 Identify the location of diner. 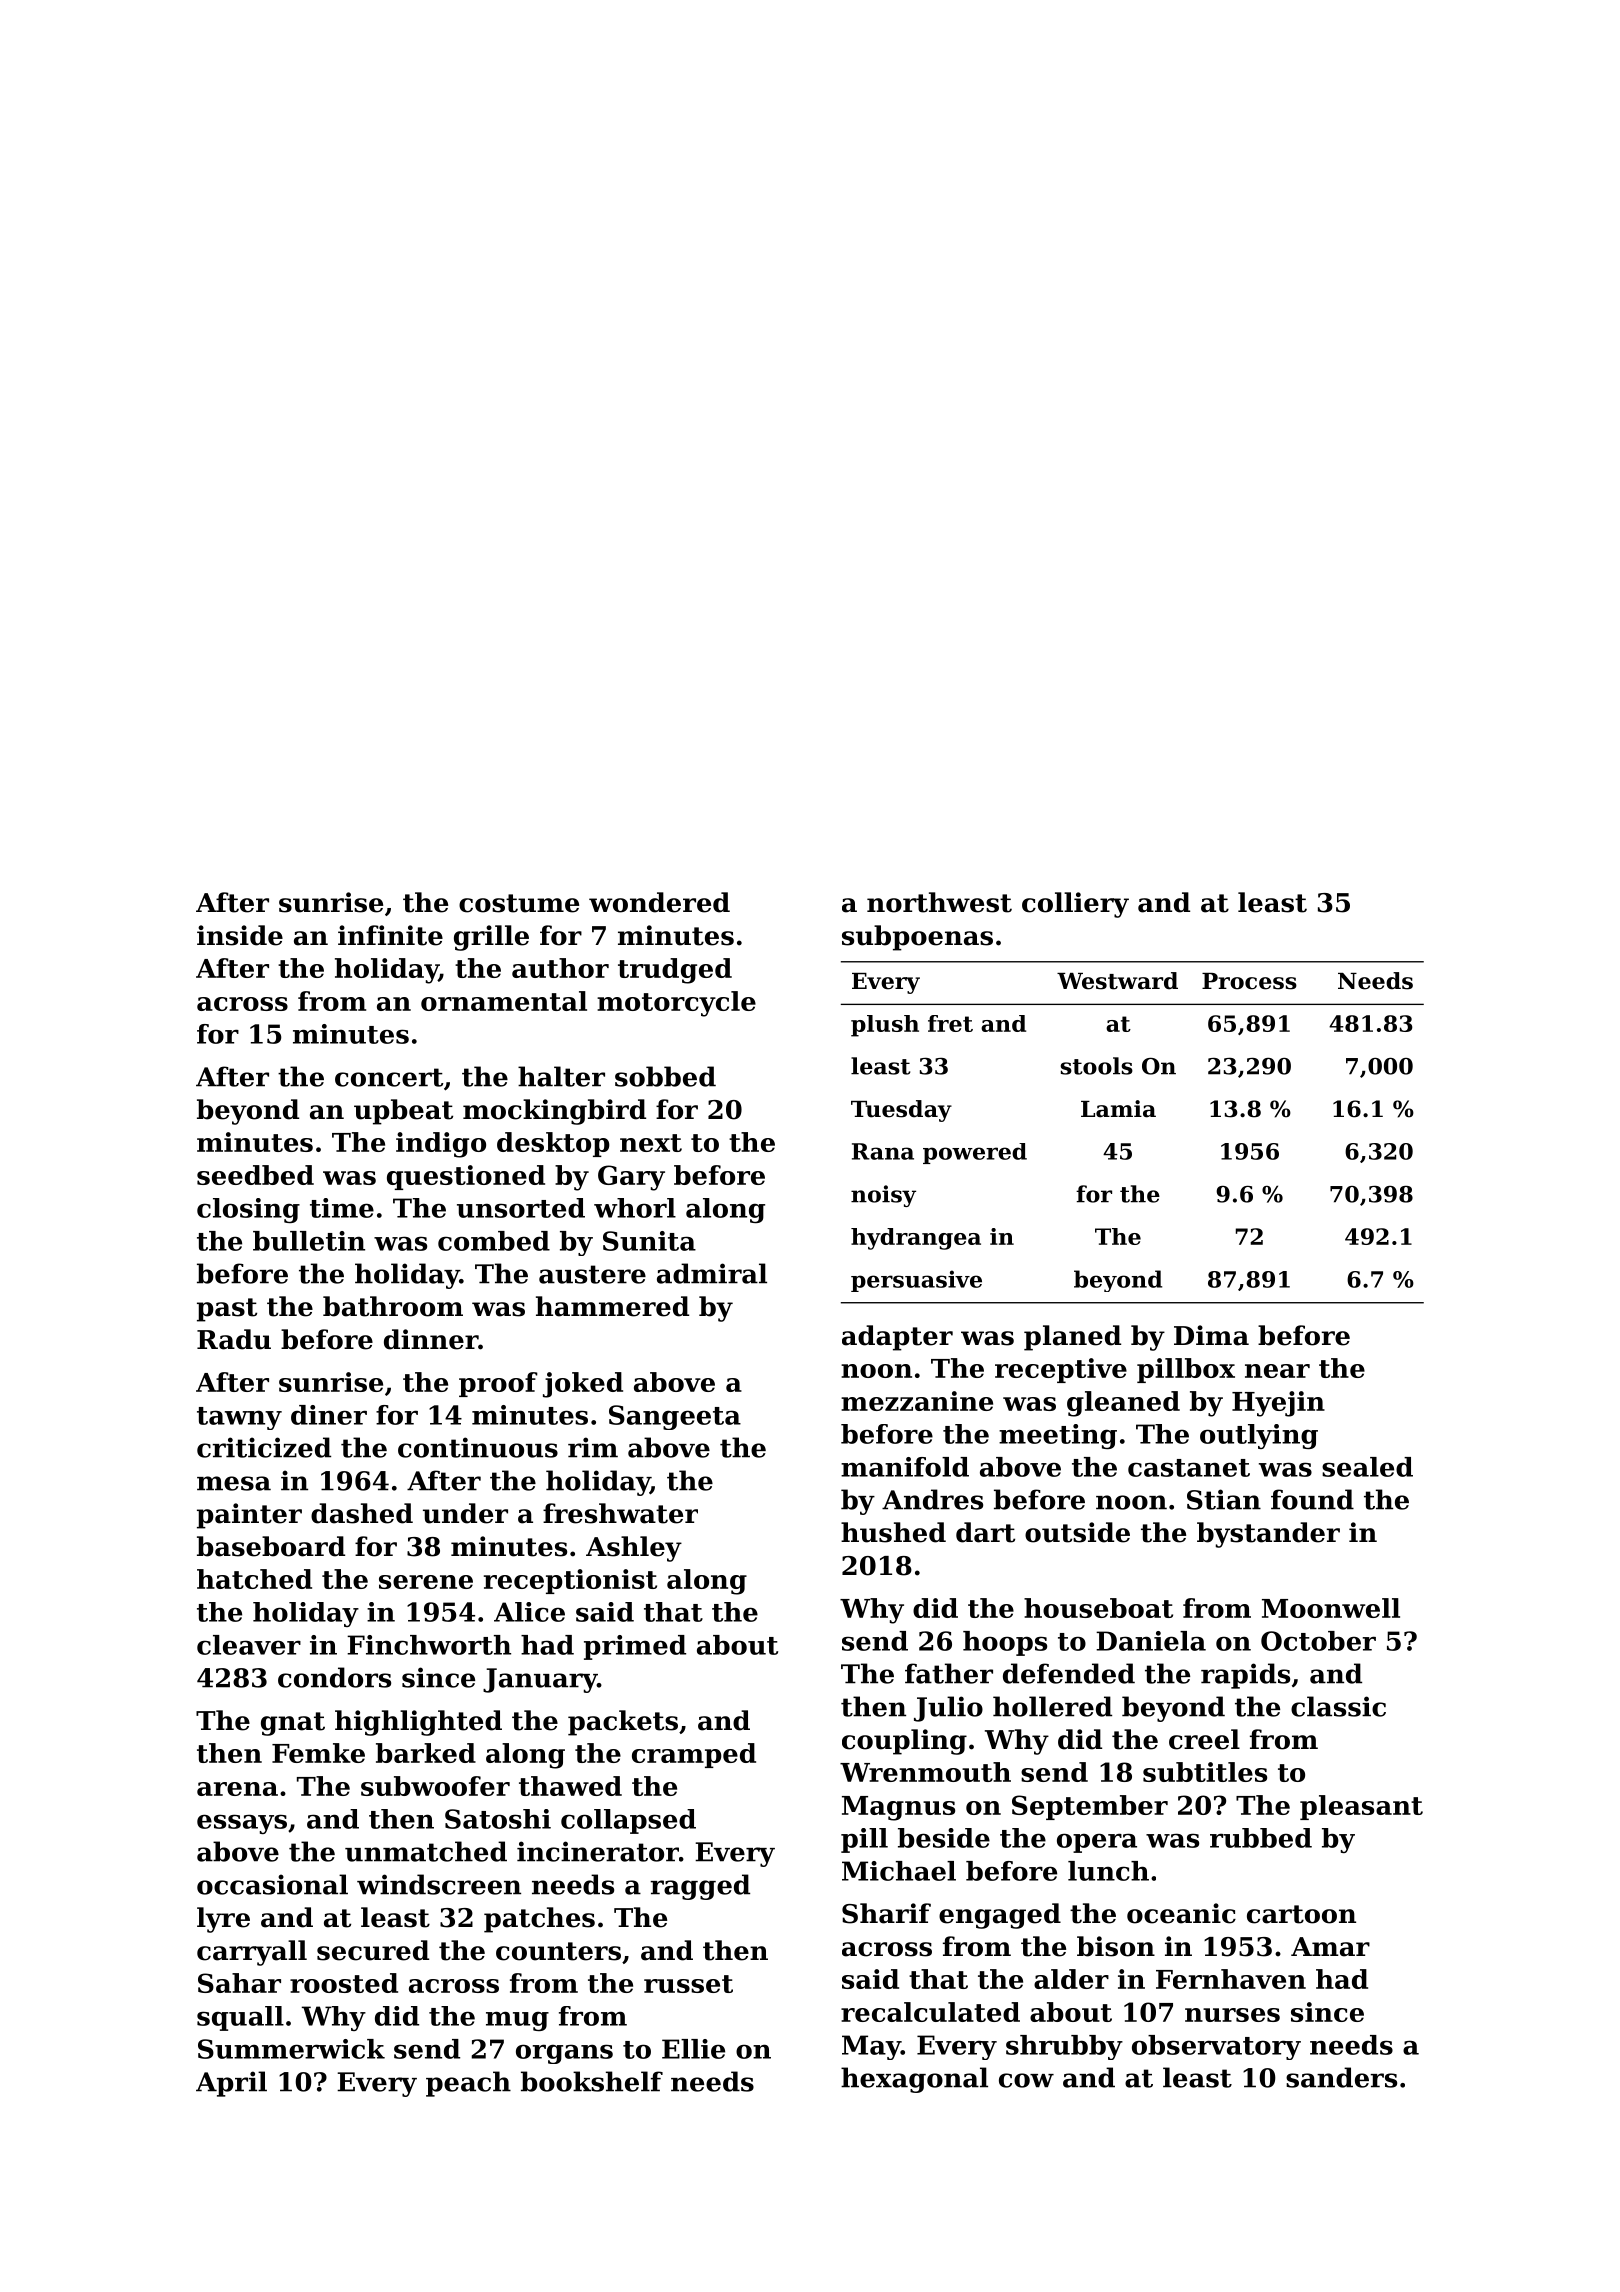
(329, 1415).
